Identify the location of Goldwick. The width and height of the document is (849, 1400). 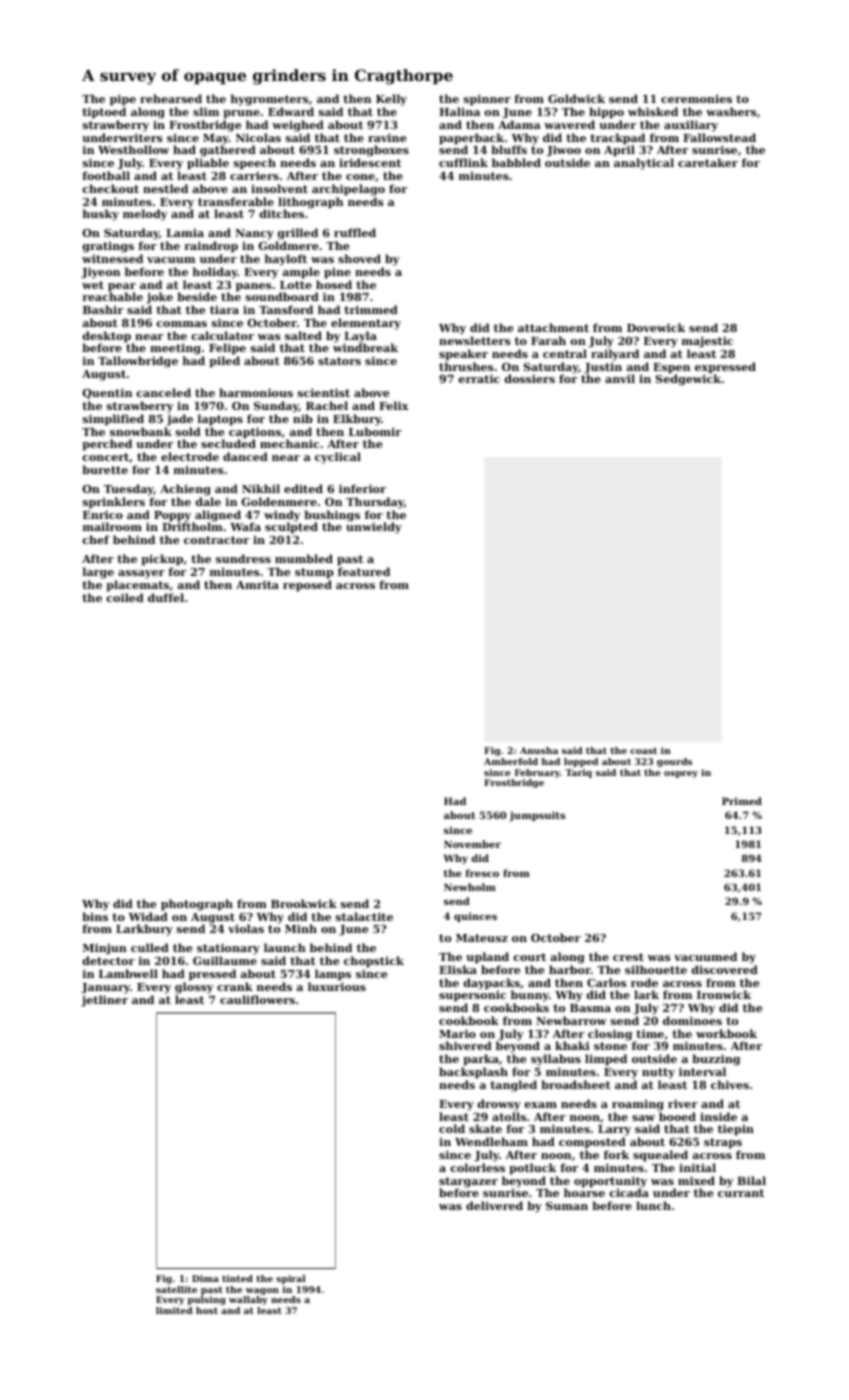
(576, 98).
